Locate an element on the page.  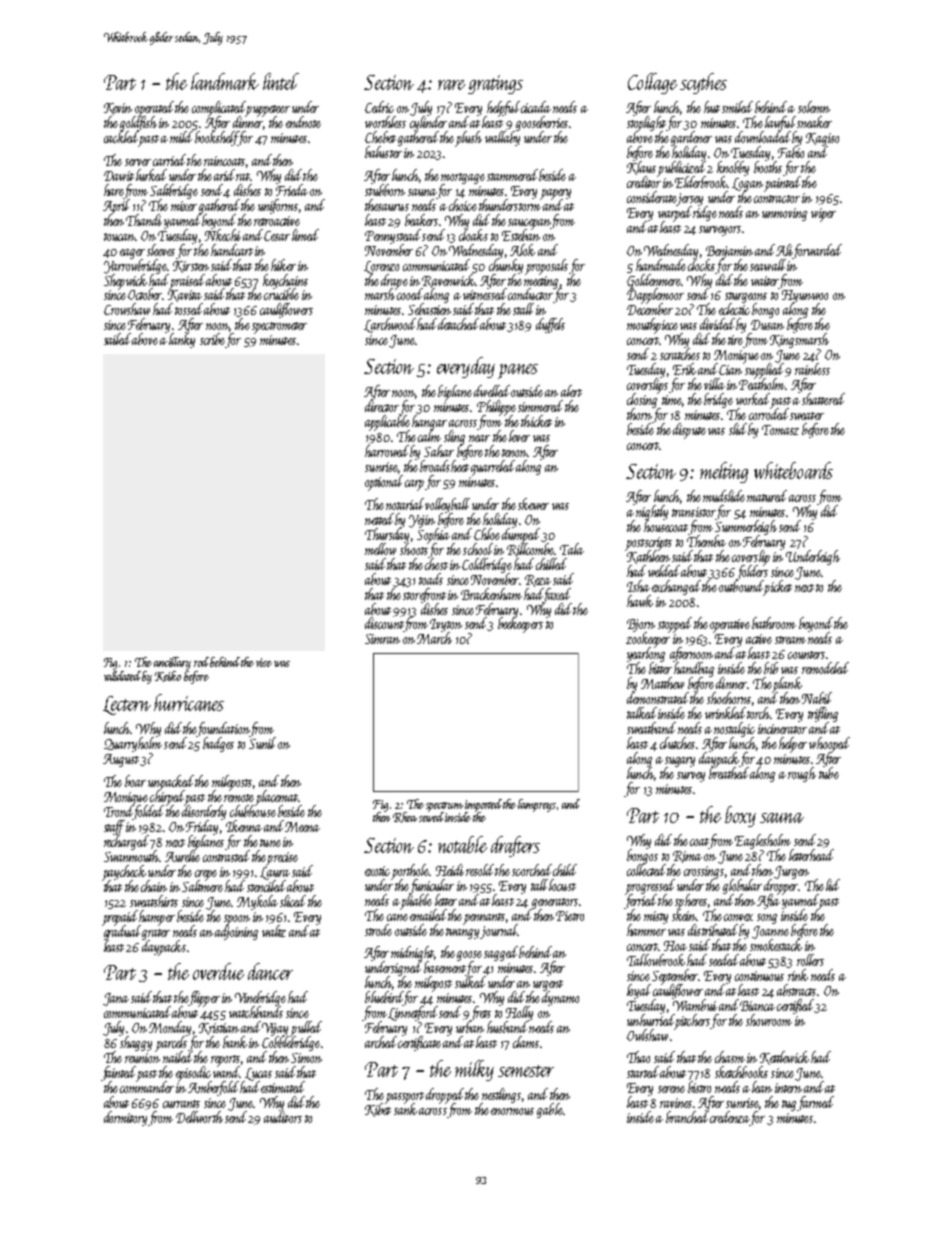
Isha is located at coordinates (638, 586).
